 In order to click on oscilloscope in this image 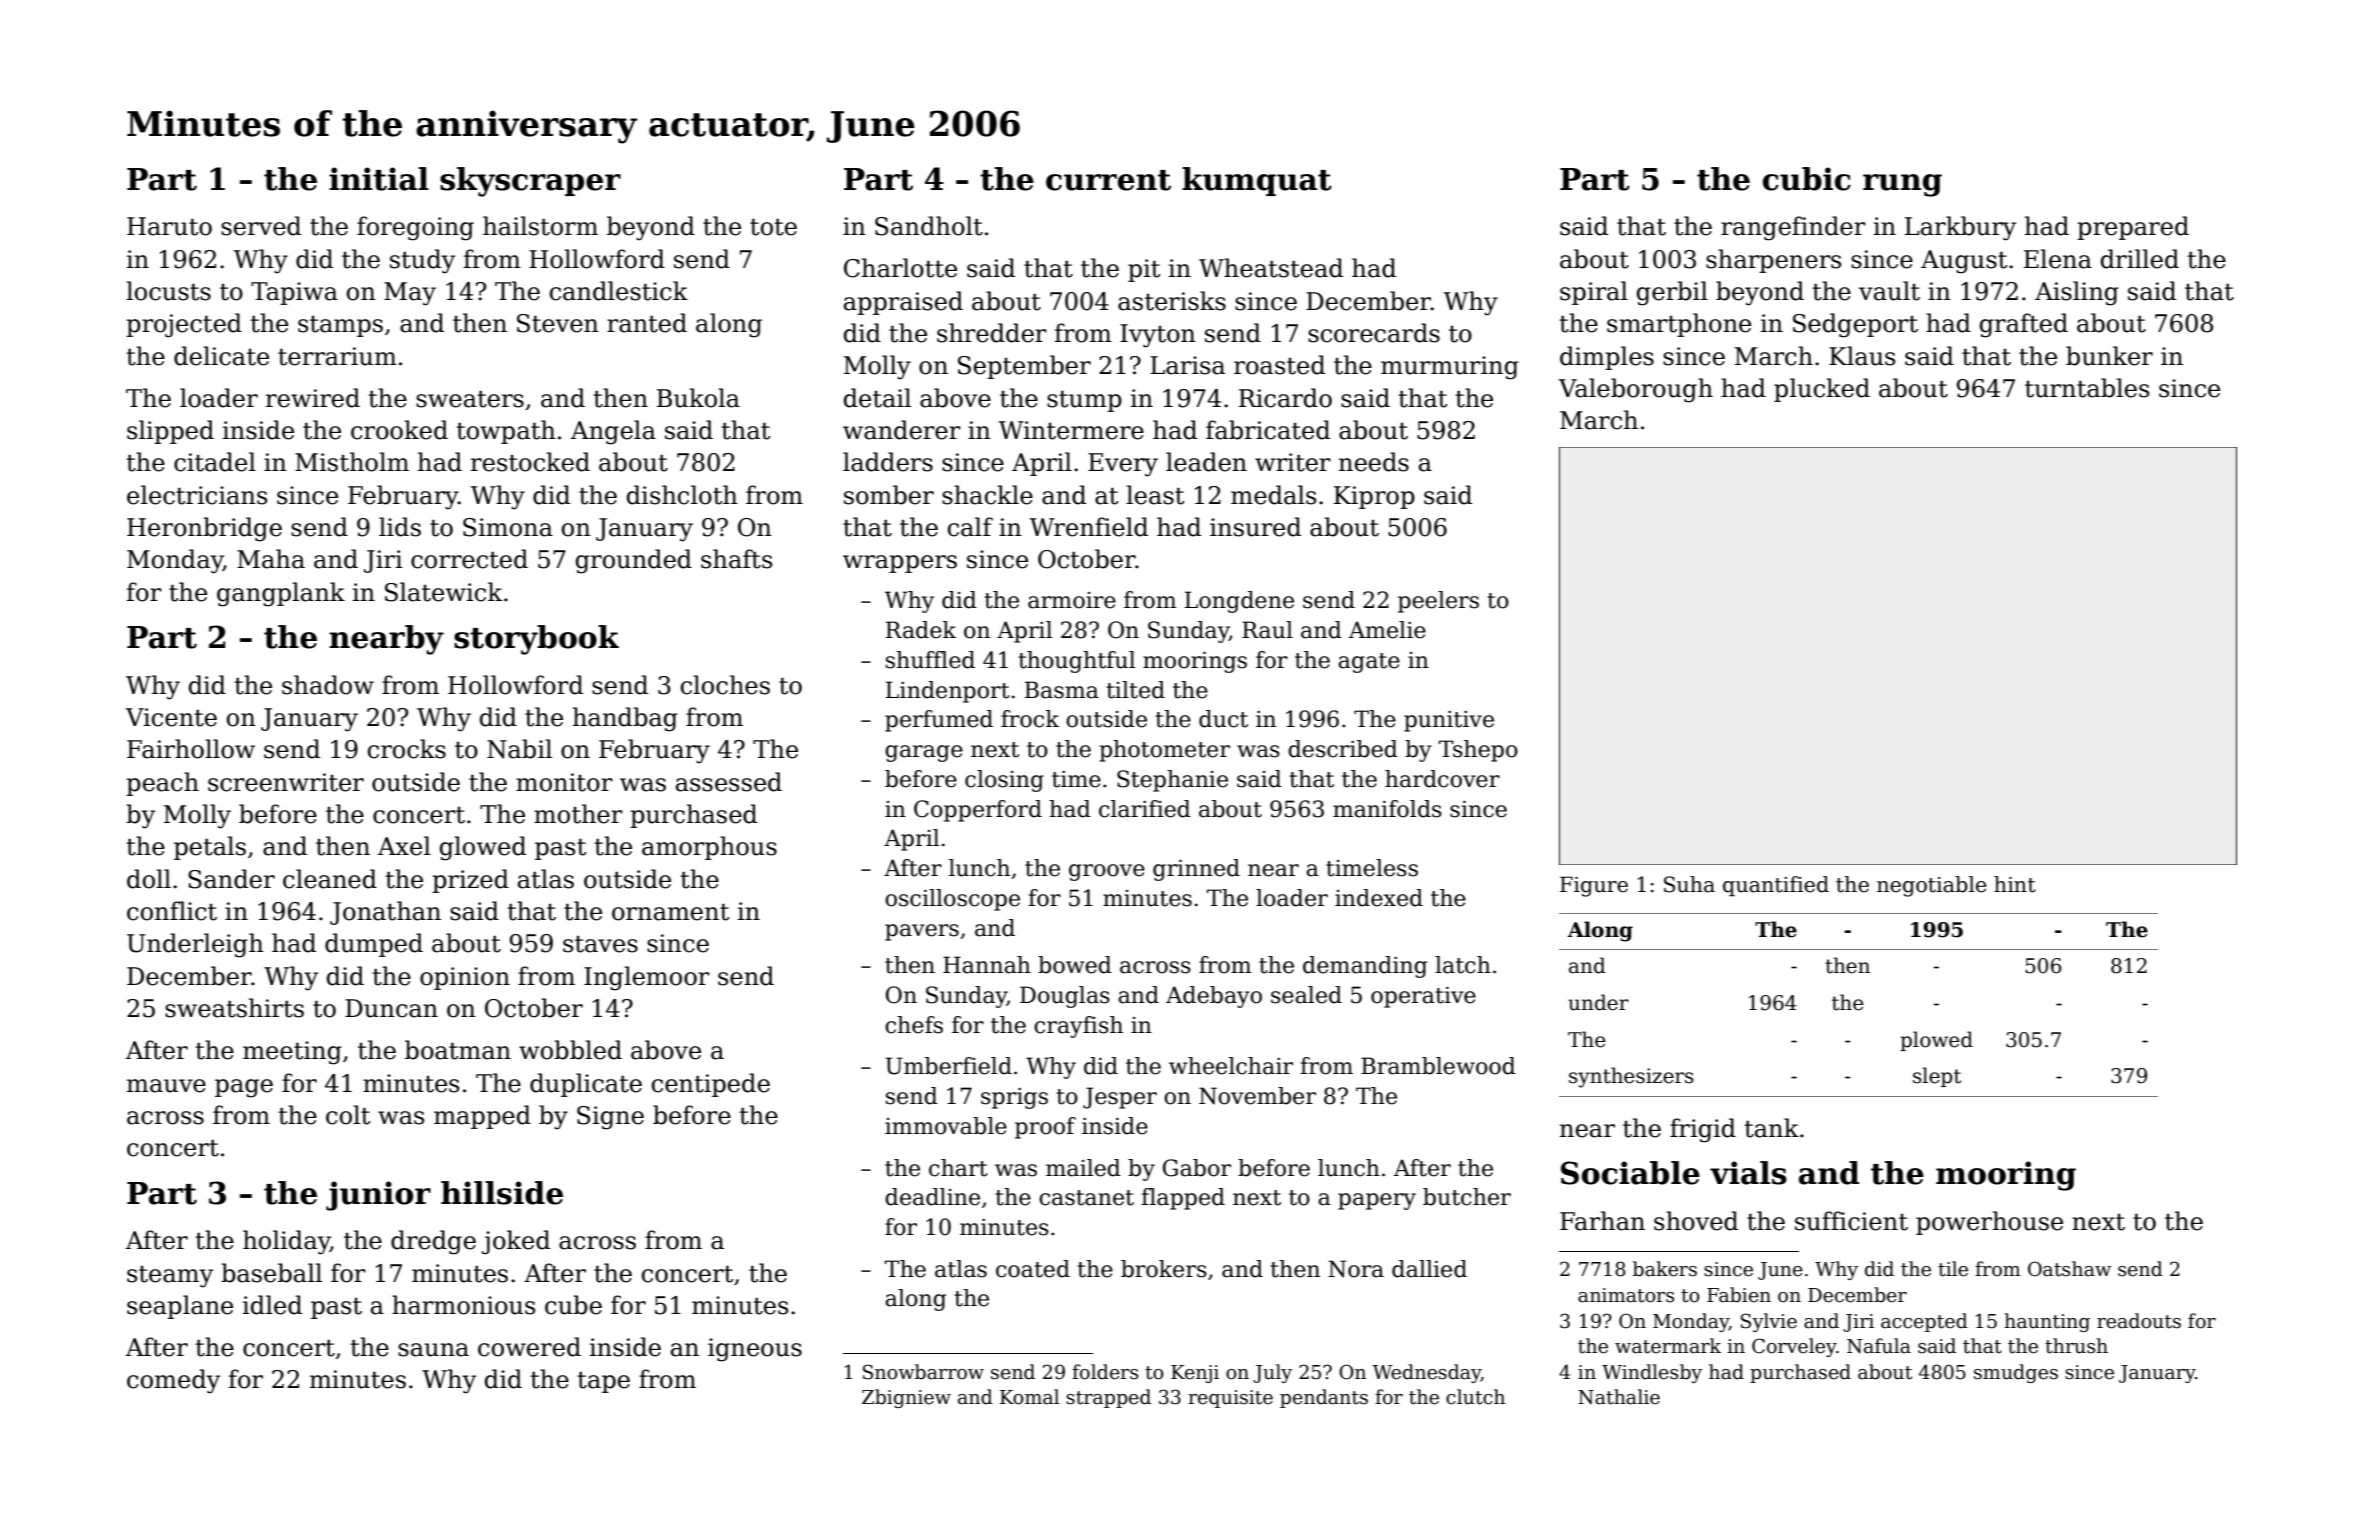, I will do `click(952, 900)`.
